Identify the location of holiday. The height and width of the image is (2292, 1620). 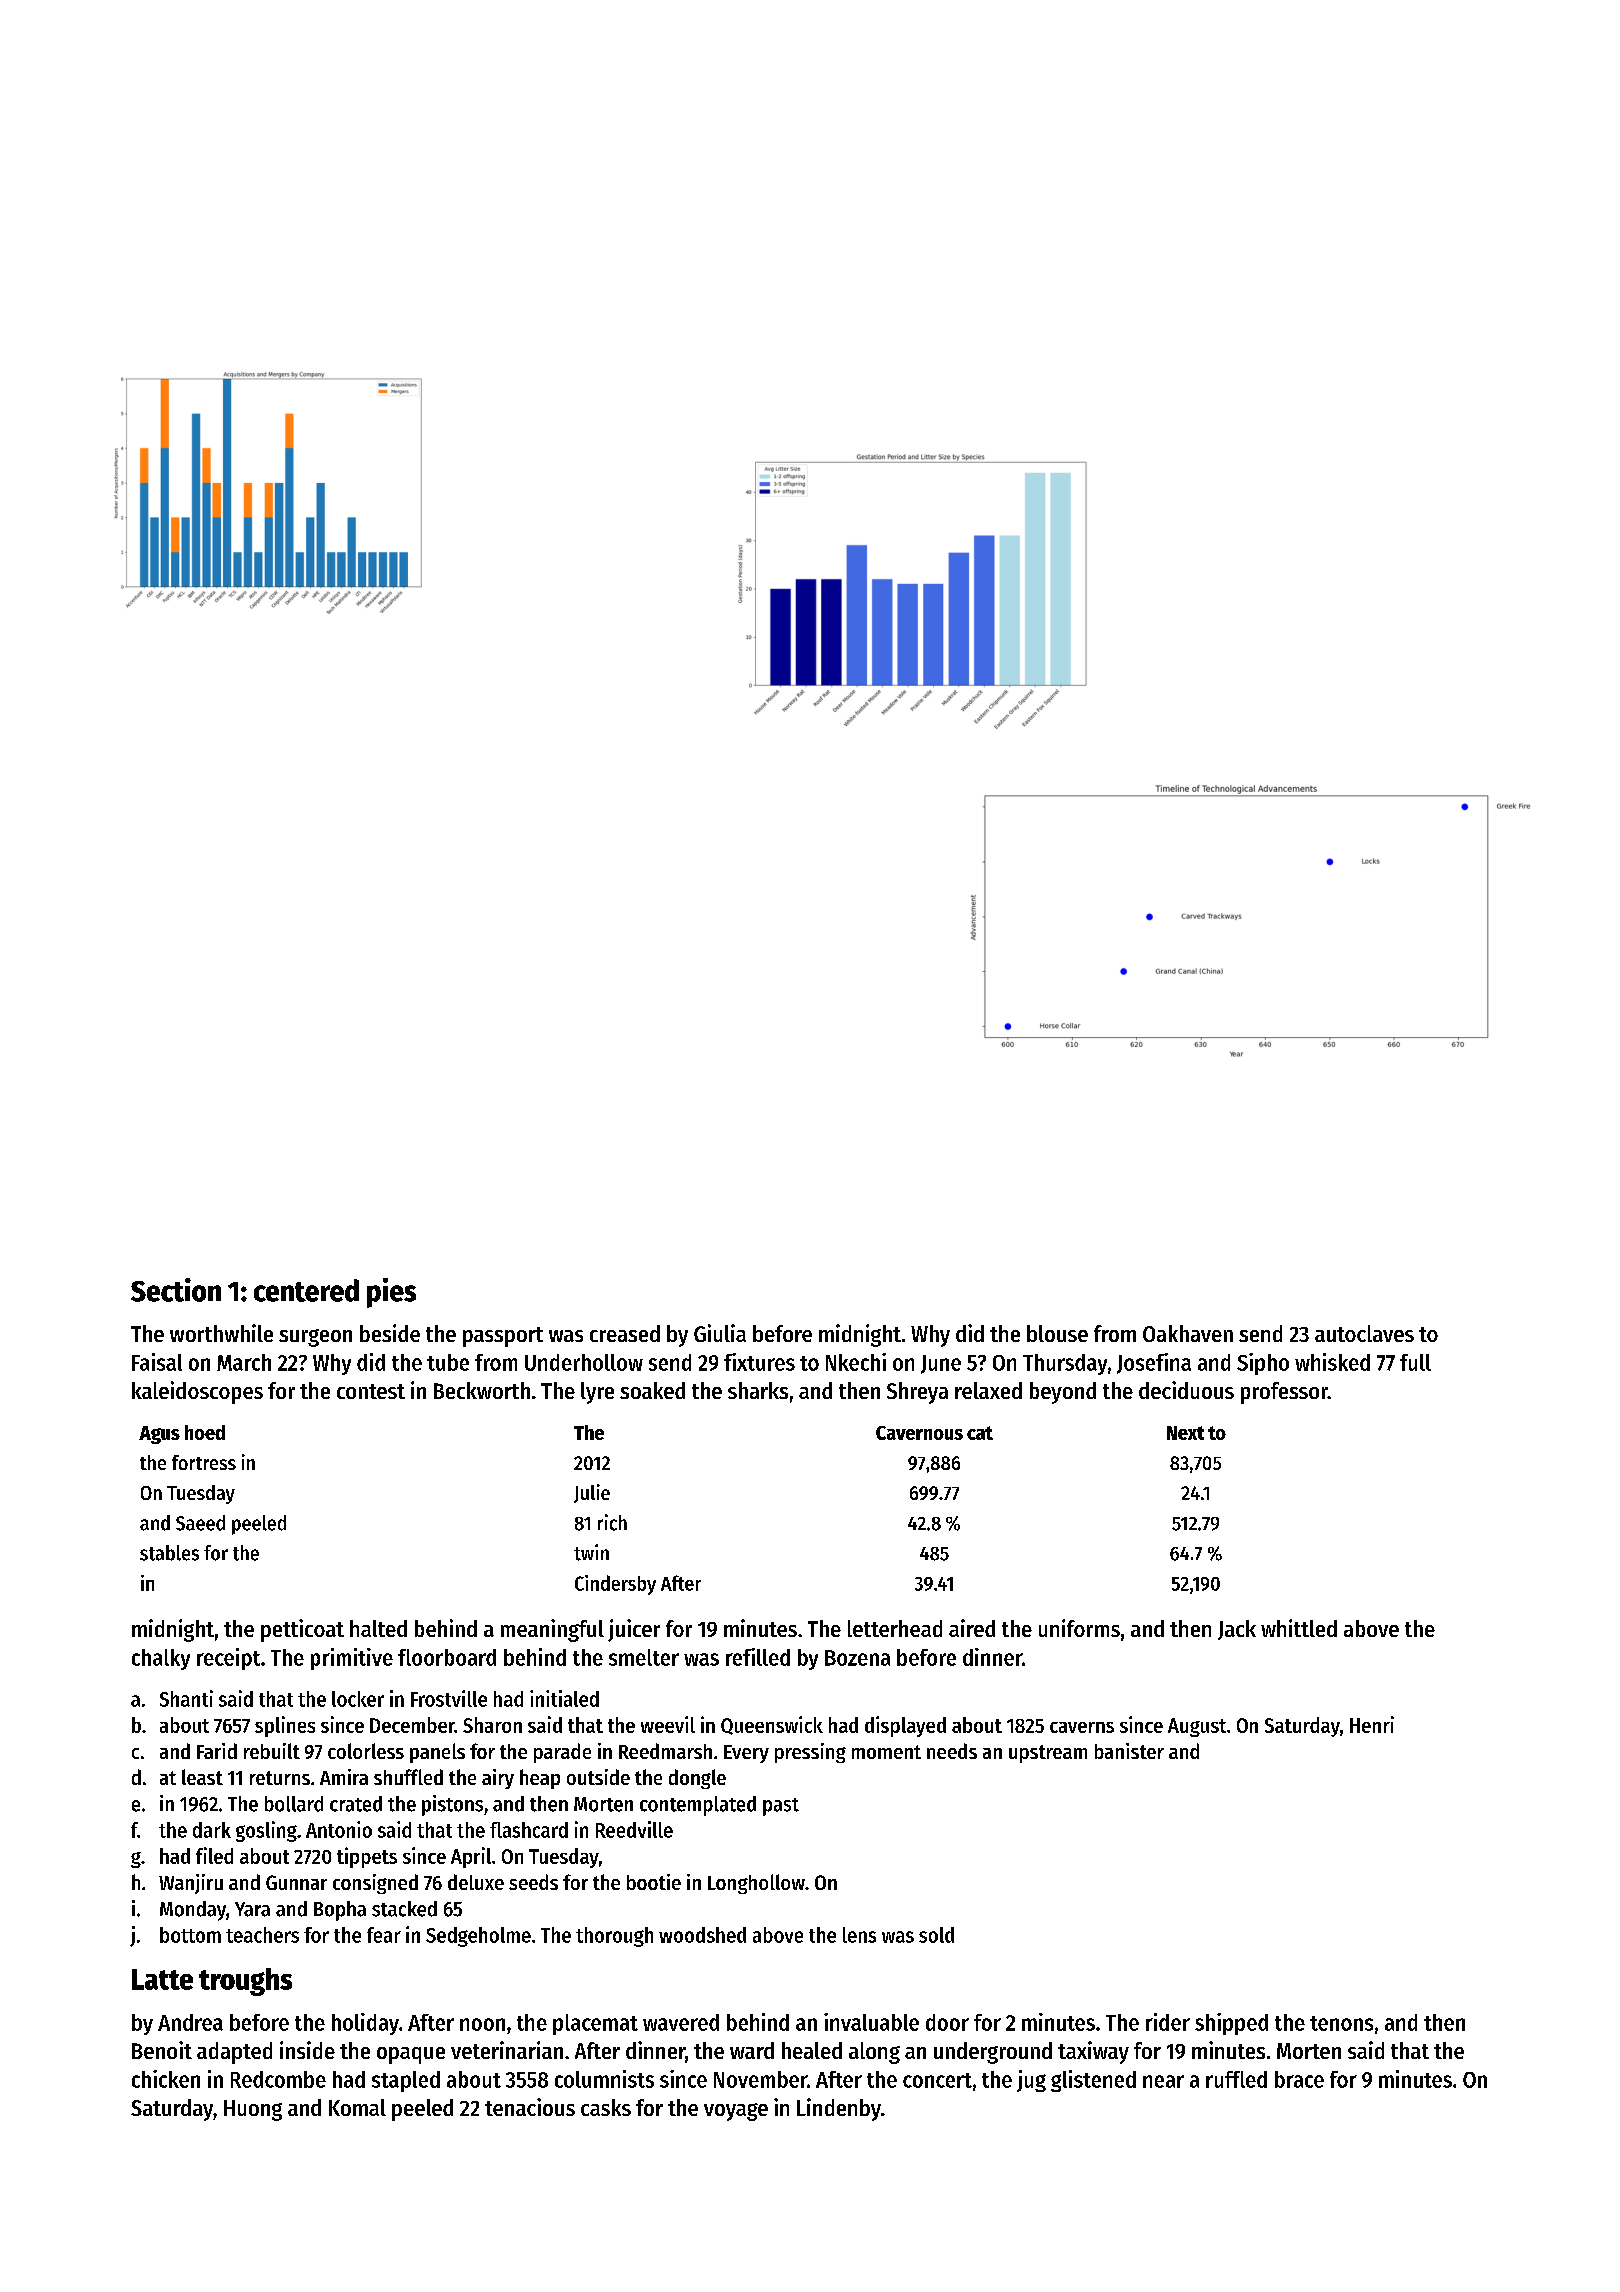
(365, 2024).
